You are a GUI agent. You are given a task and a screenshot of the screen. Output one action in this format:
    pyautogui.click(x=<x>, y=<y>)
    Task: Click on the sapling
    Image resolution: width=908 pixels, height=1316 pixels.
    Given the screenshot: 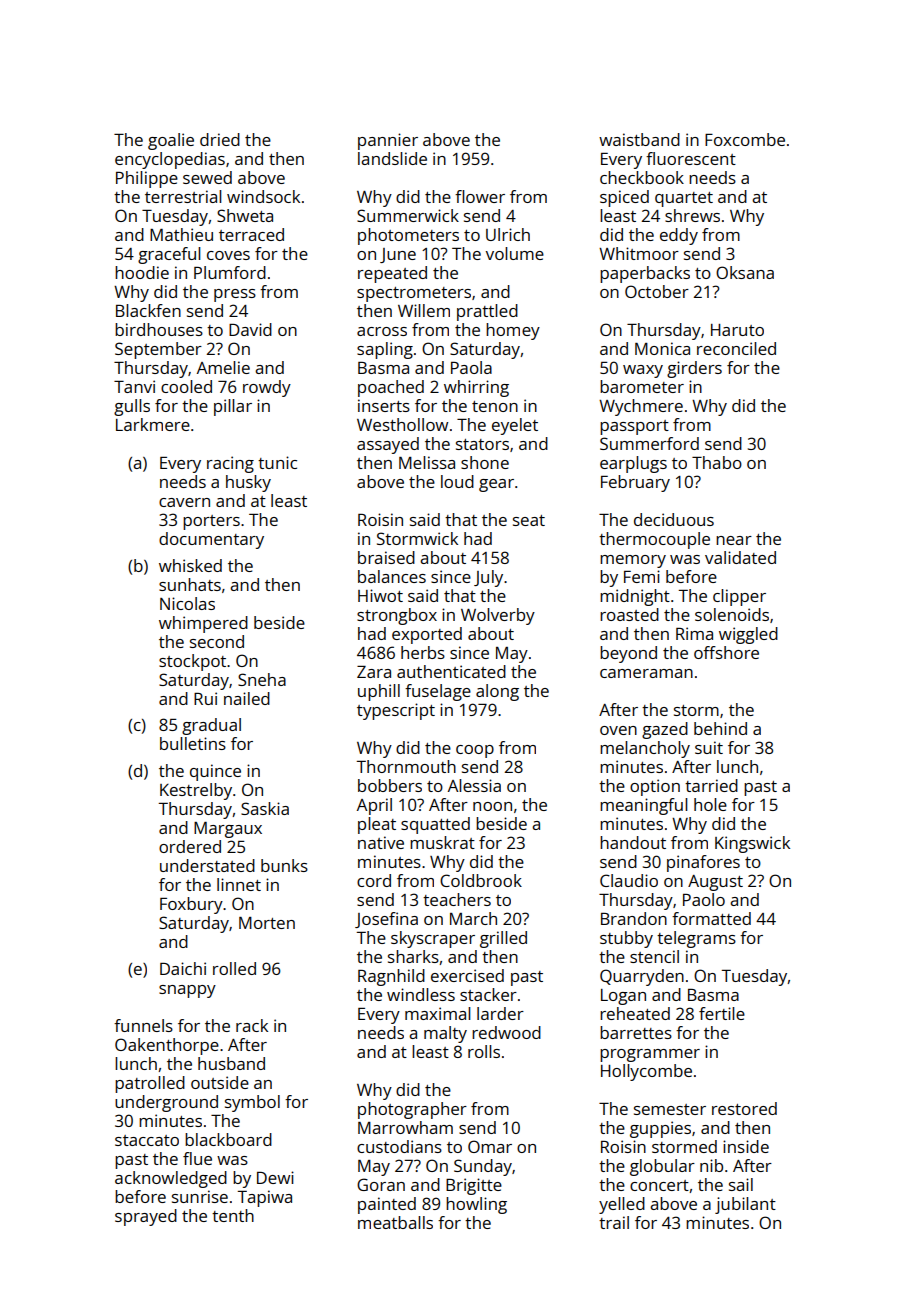 What is the action you would take?
    pyautogui.click(x=385, y=350)
